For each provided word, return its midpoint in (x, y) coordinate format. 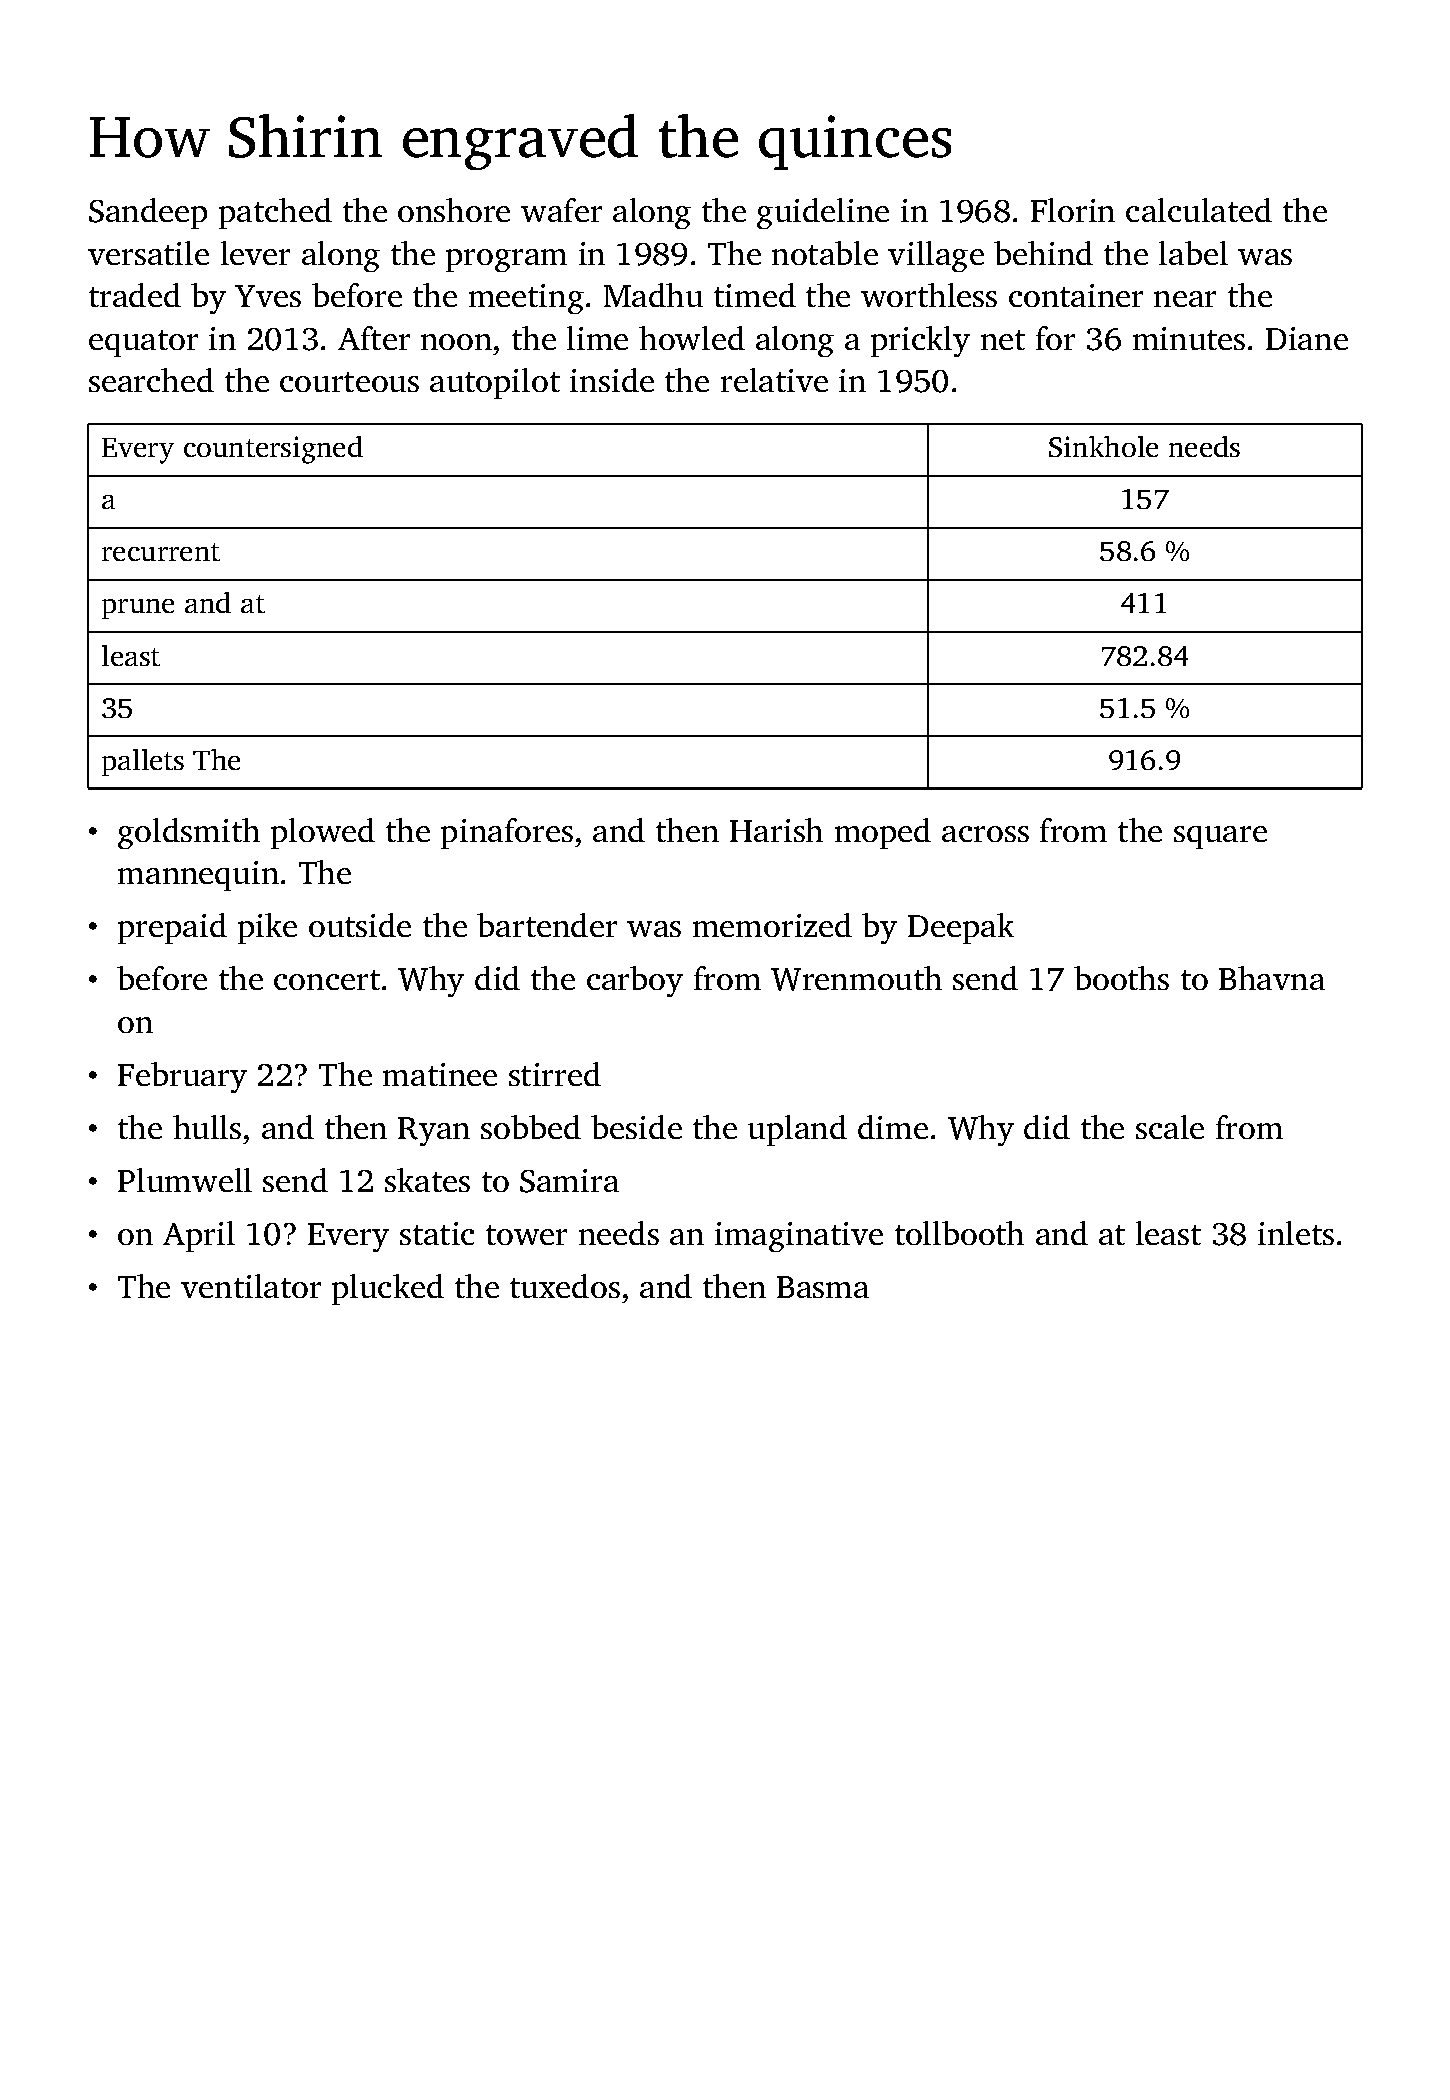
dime (893, 1127)
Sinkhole (1103, 446)
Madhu (653, 295)
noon (456, 342)
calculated (1199, 210)
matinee (440, 1074)
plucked (388, 1289)
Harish (776, 830)
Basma (823, 1287)
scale (1170, 1127)
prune (138, 609)
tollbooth (959, 1233)
